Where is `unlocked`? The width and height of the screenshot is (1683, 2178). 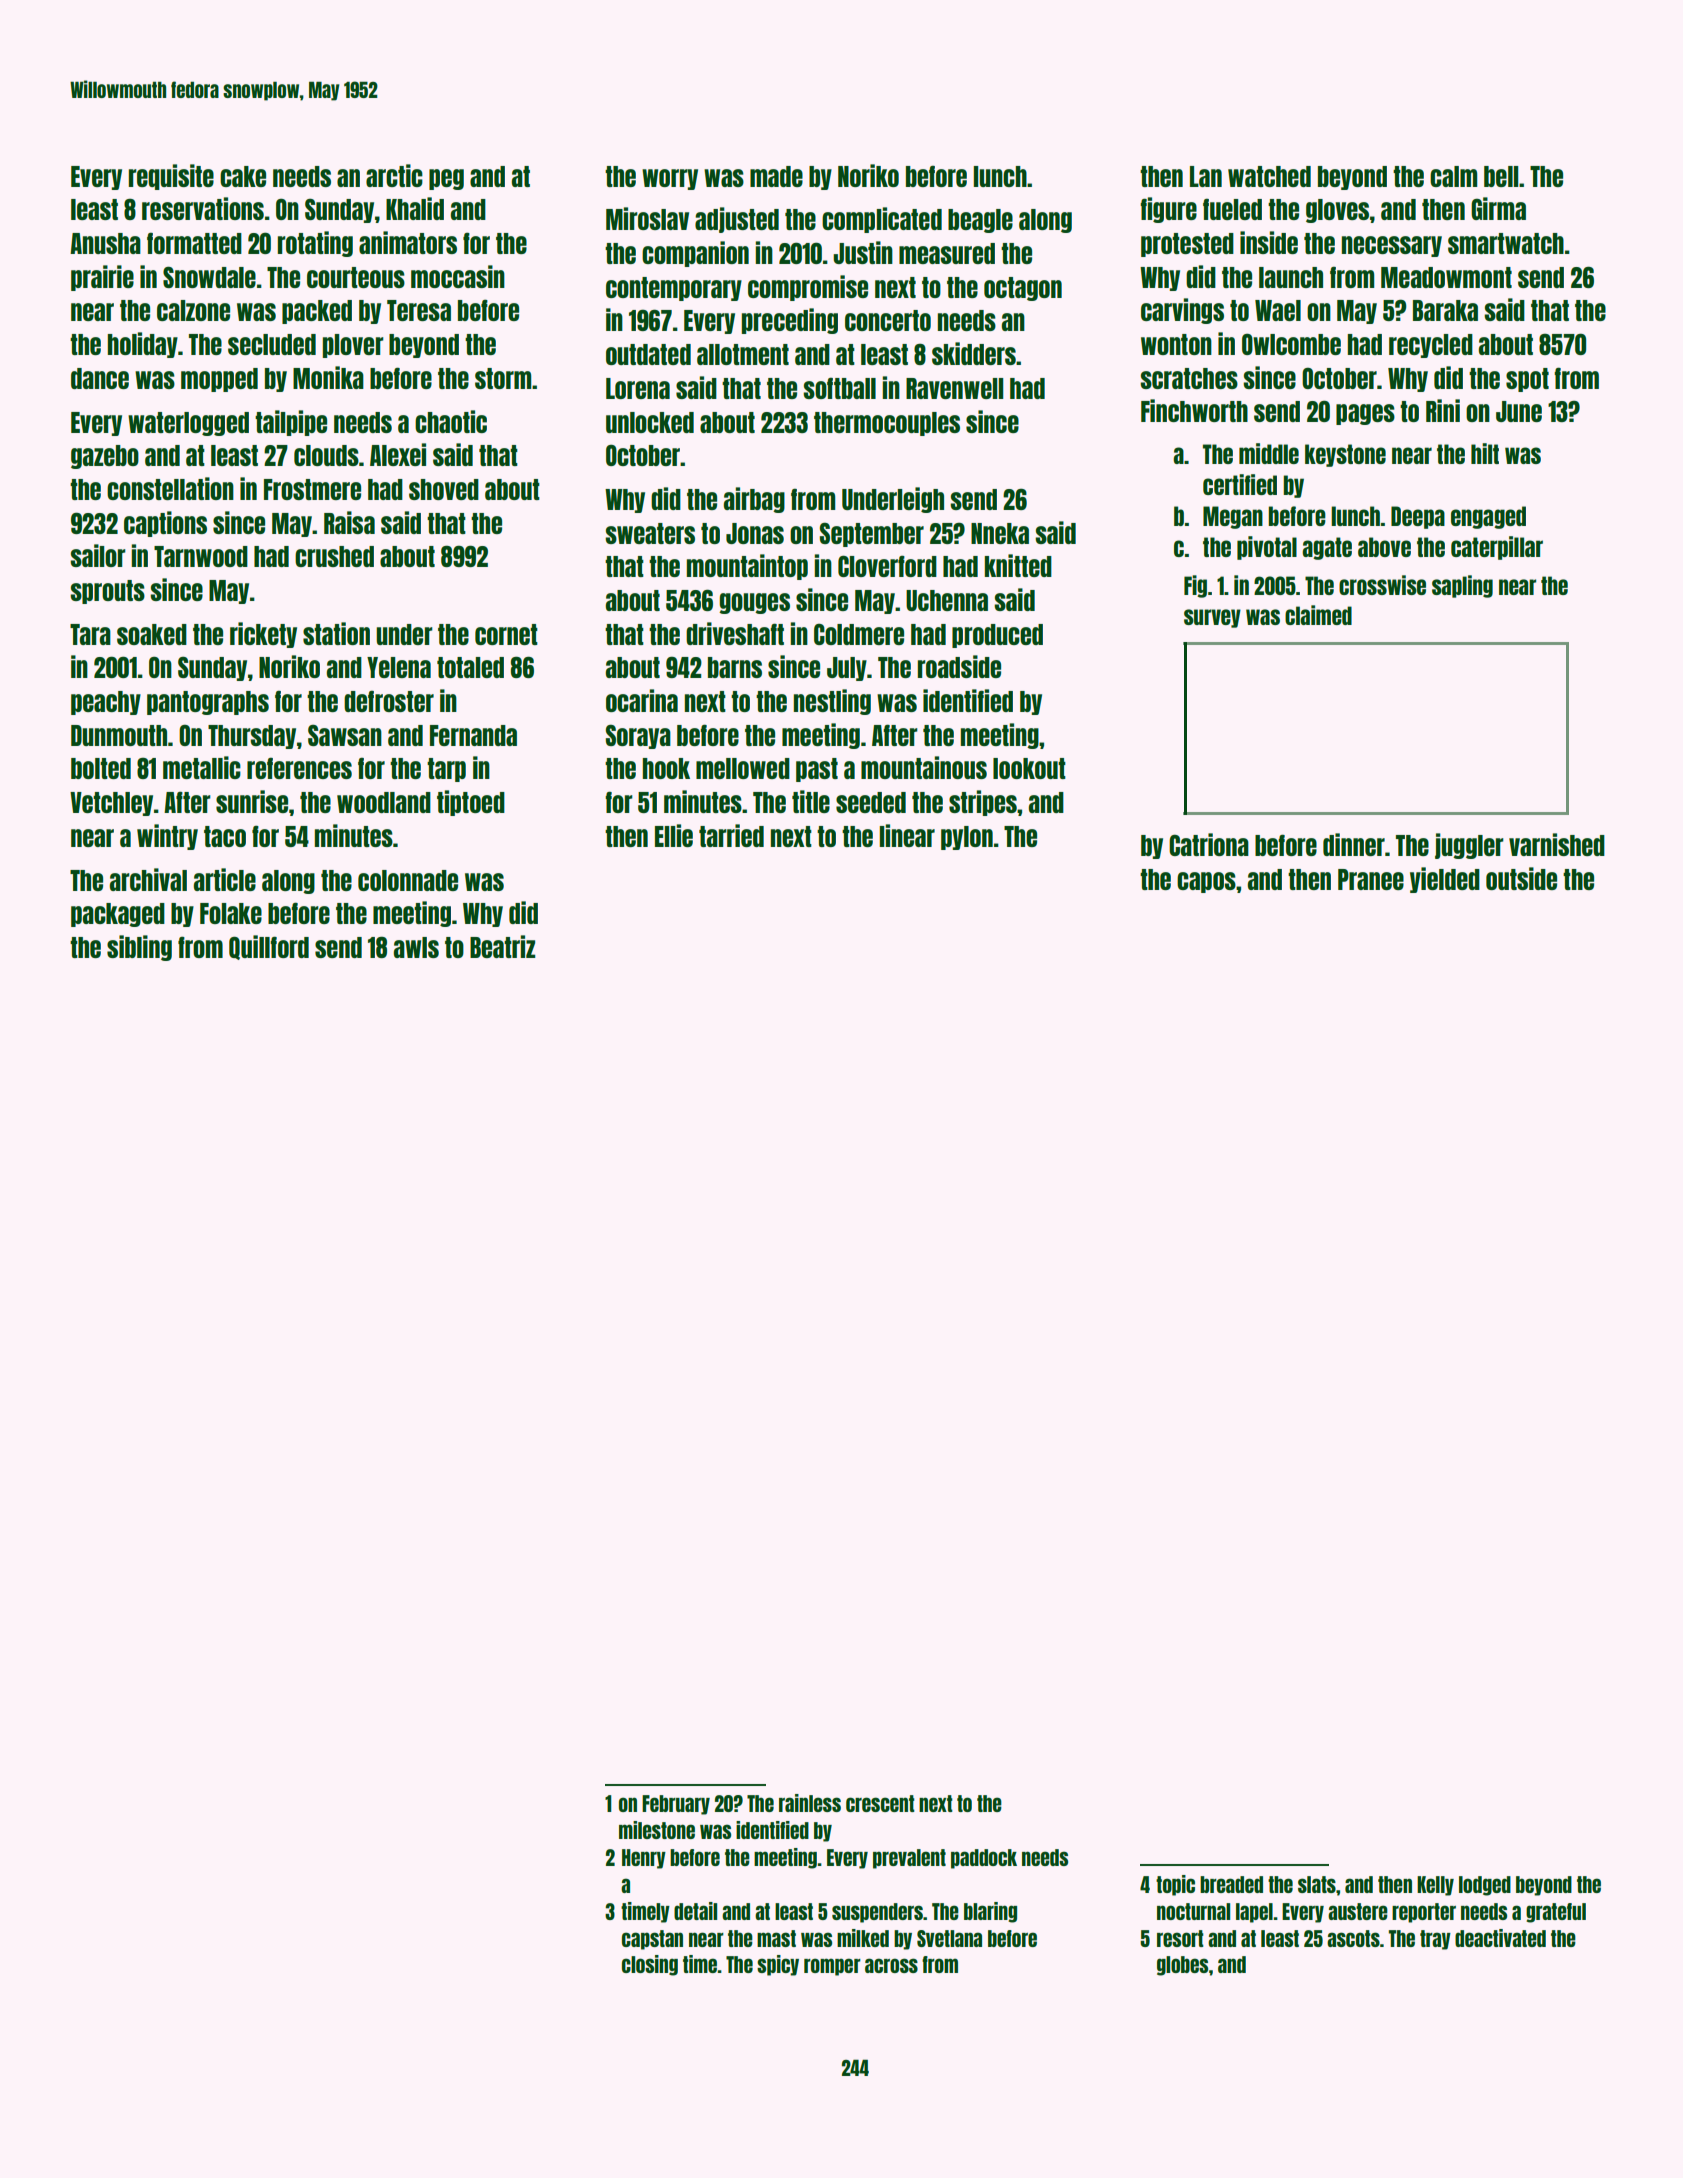
unlocked is located at coordinates (650, 422).
